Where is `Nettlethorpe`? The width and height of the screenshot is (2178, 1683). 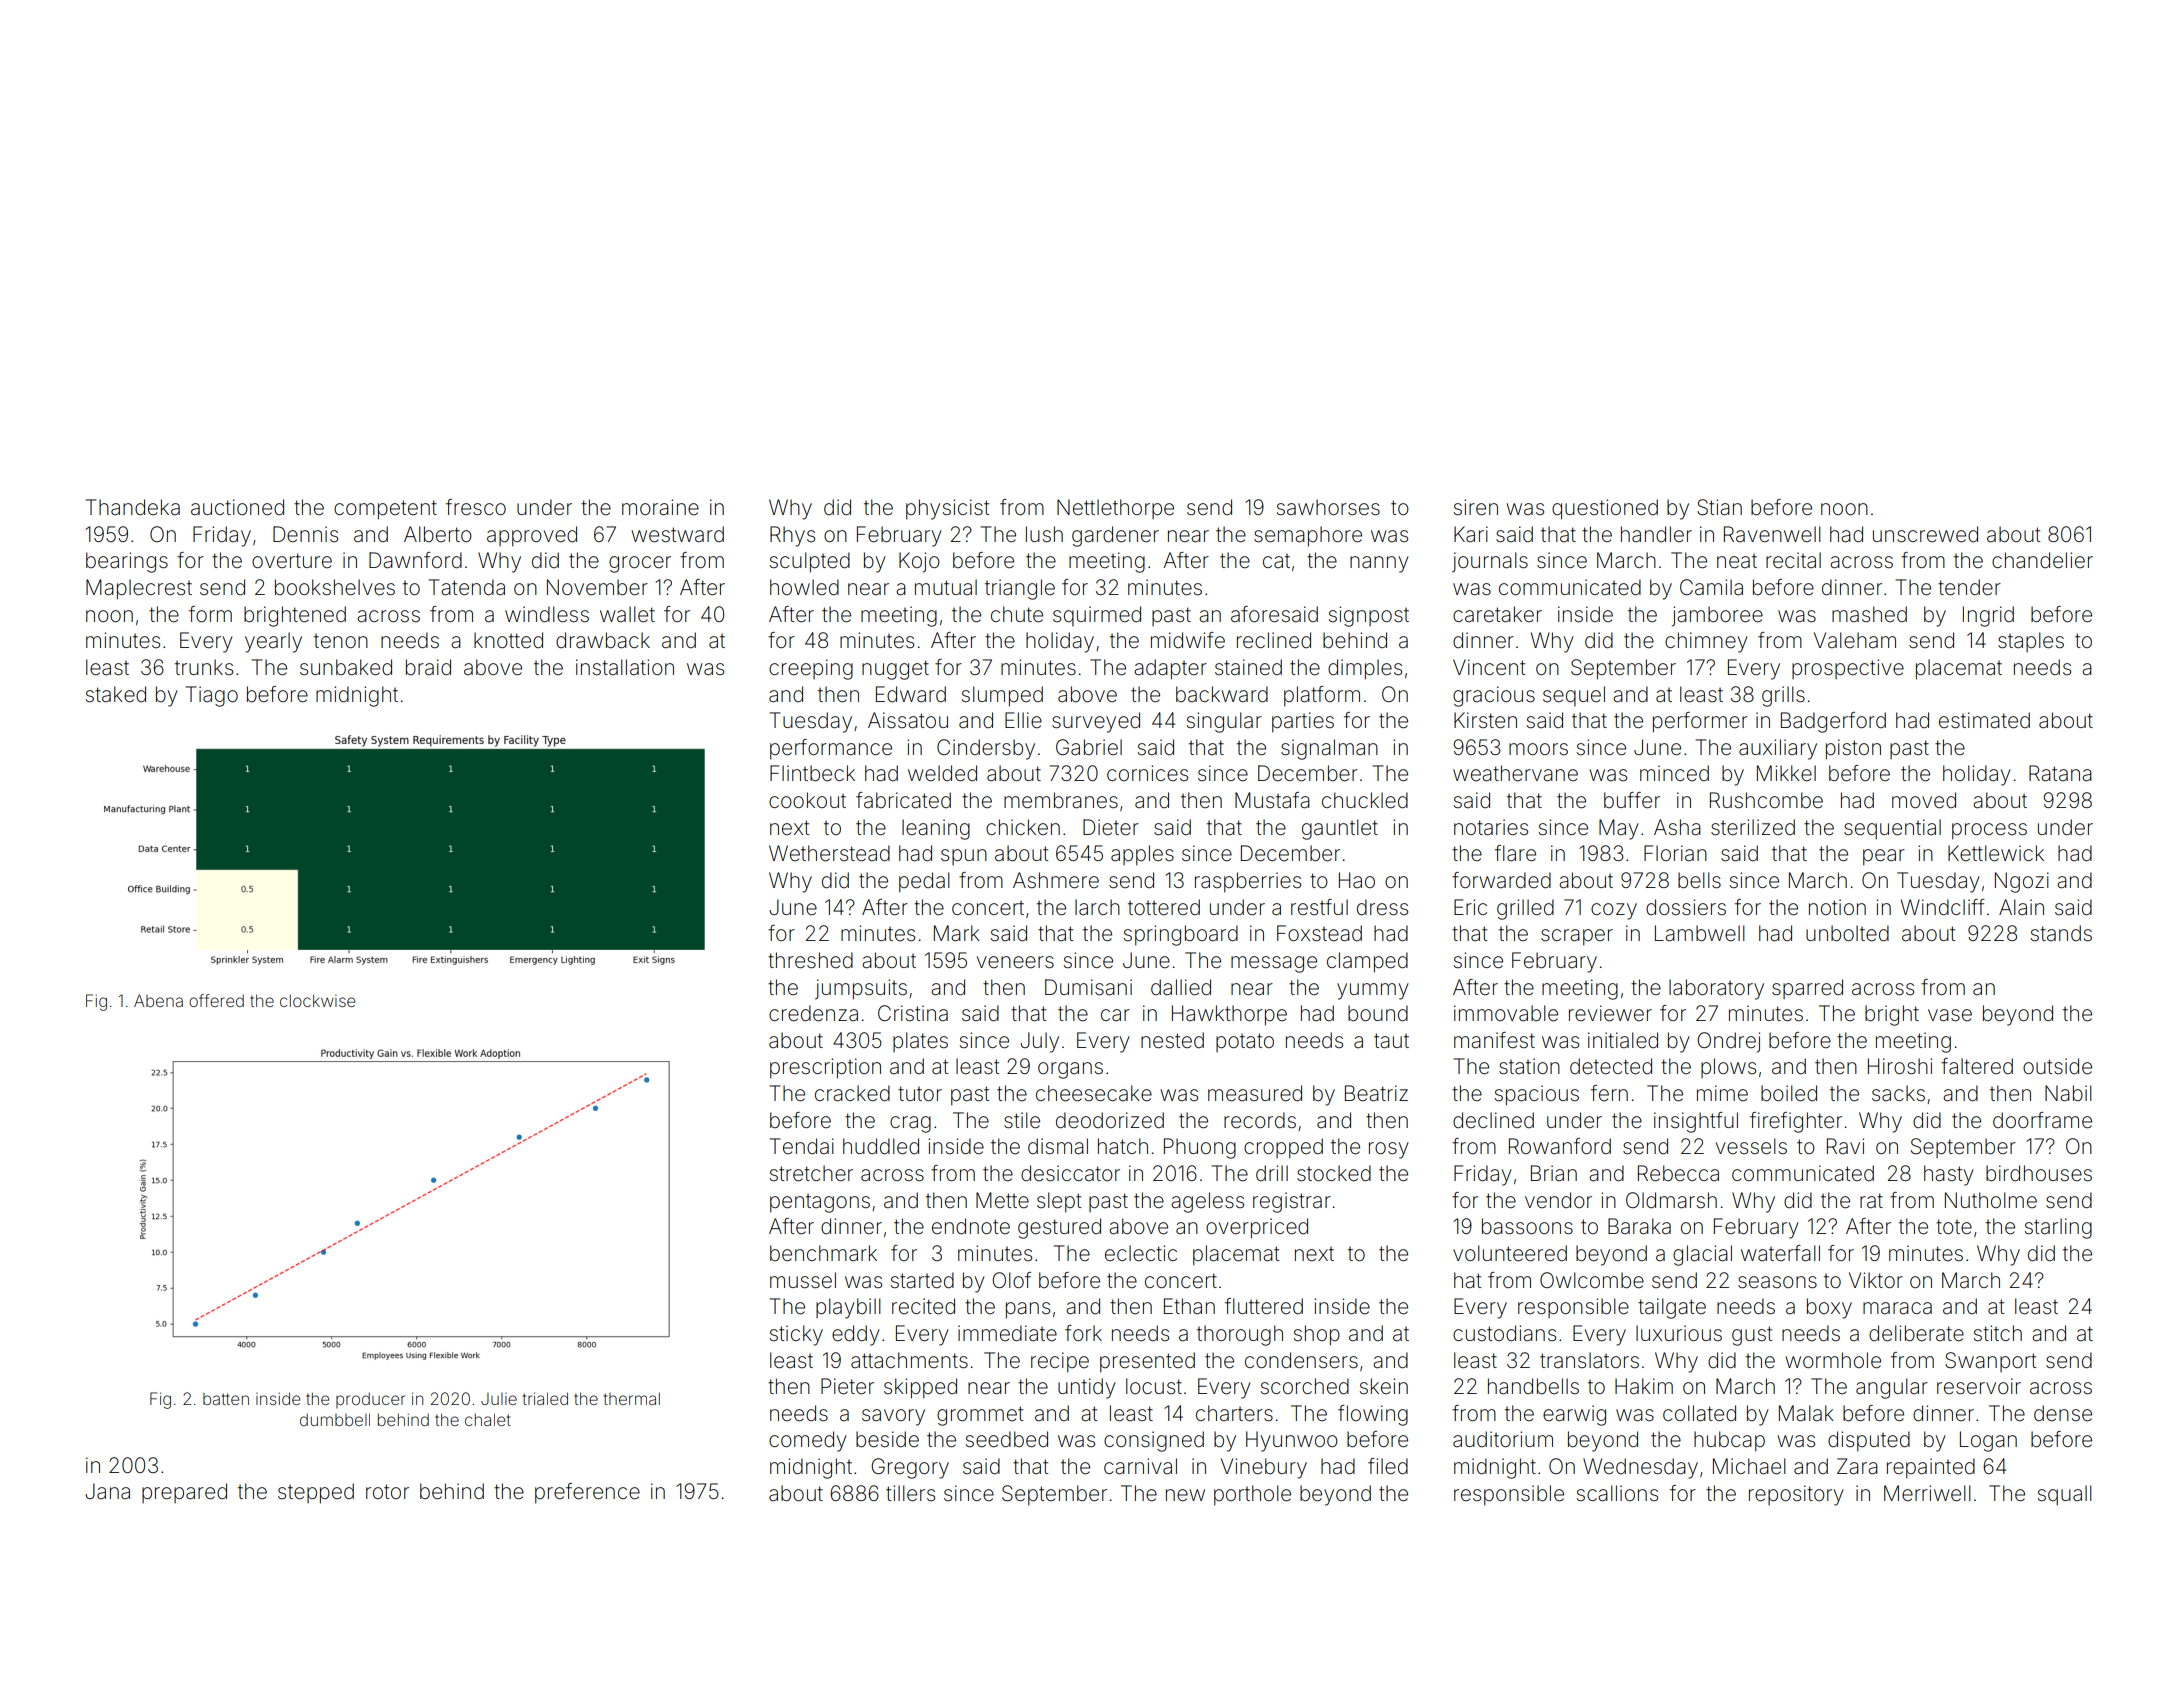
Nettlethorpe is located at coordinates (1115, 509).
